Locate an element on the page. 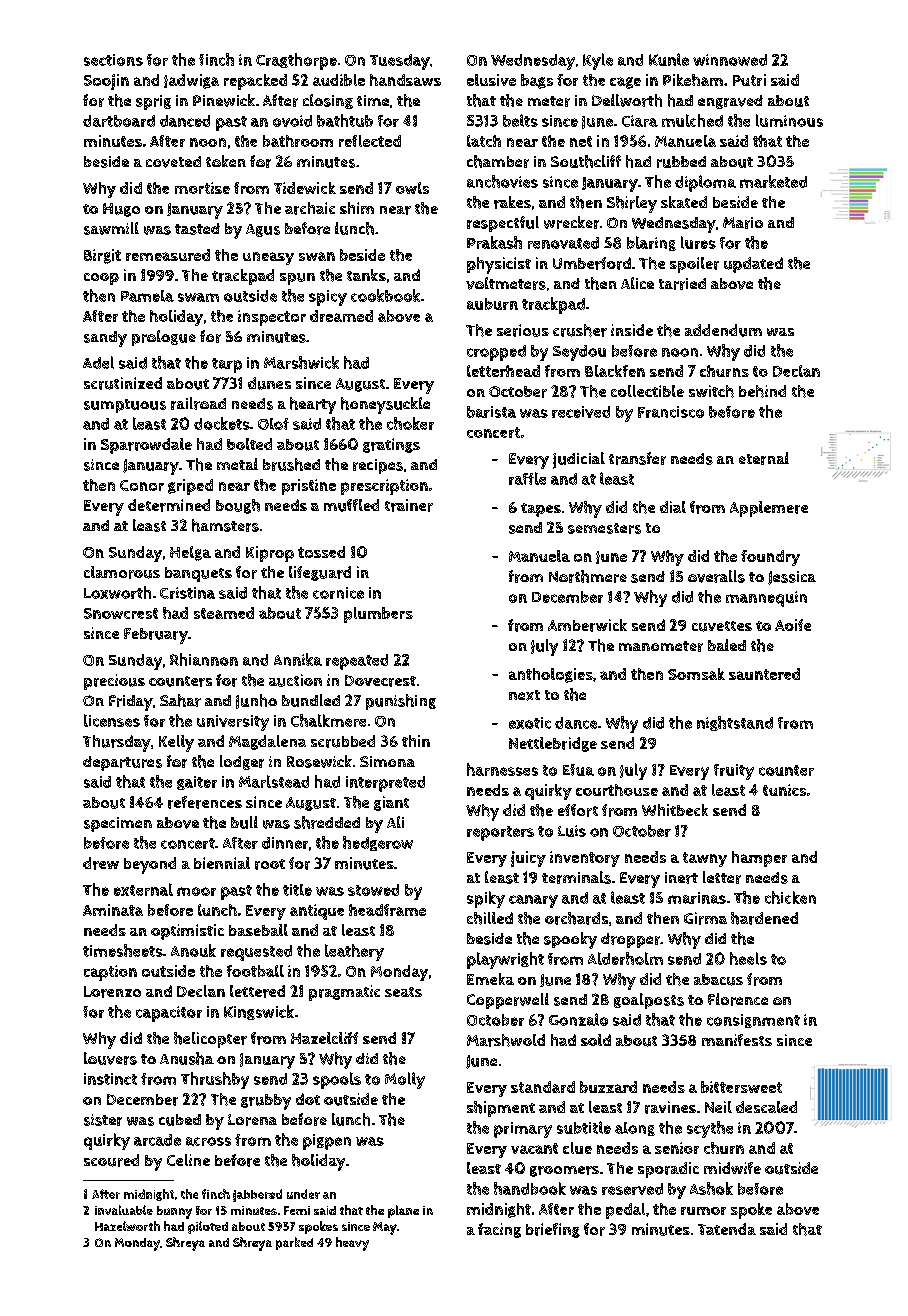  Kyle is located at coordinates (598, 61).
